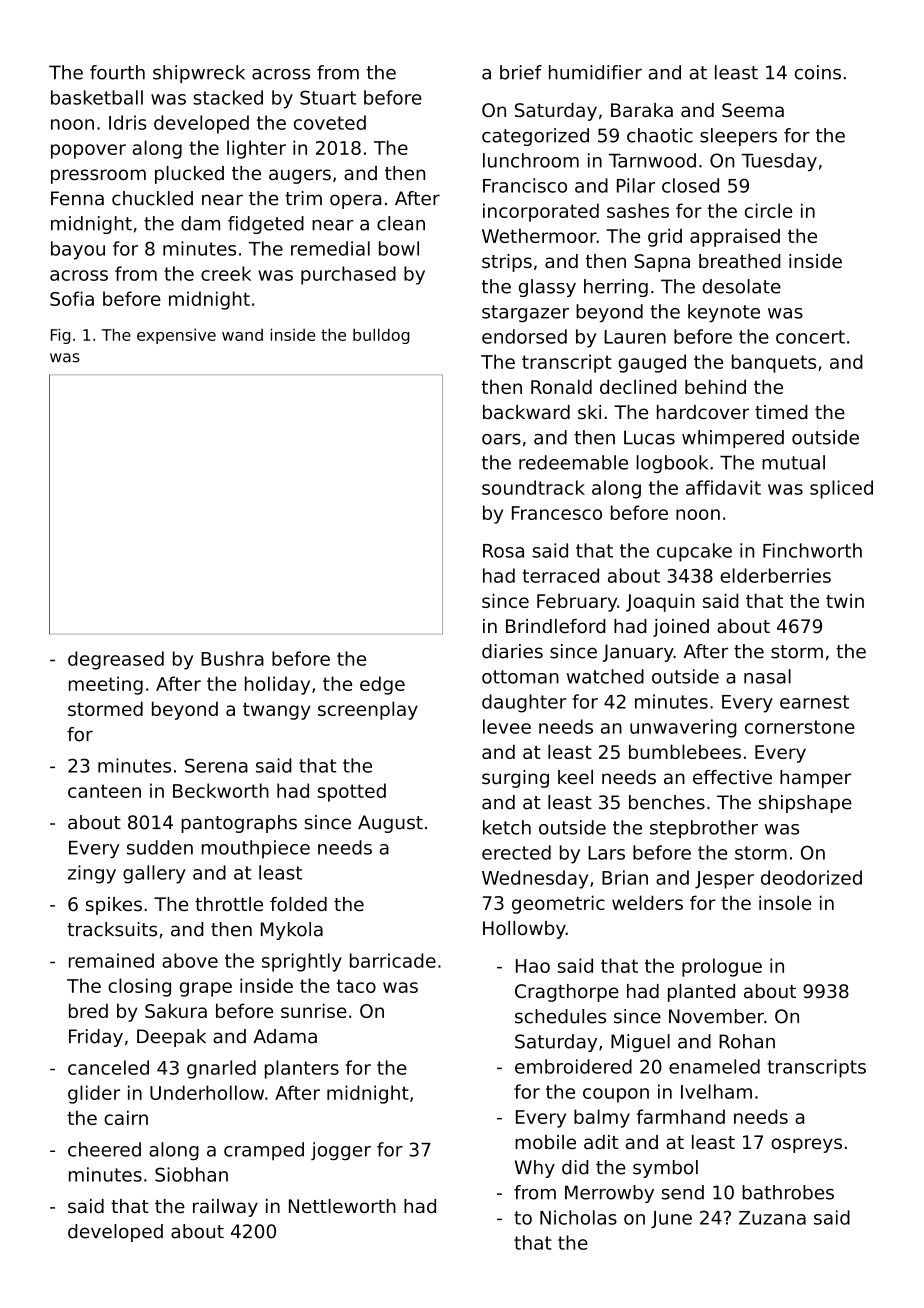 The width and height of the page is (924, 1308). I want to click on Rosa, so click(503, 551).
